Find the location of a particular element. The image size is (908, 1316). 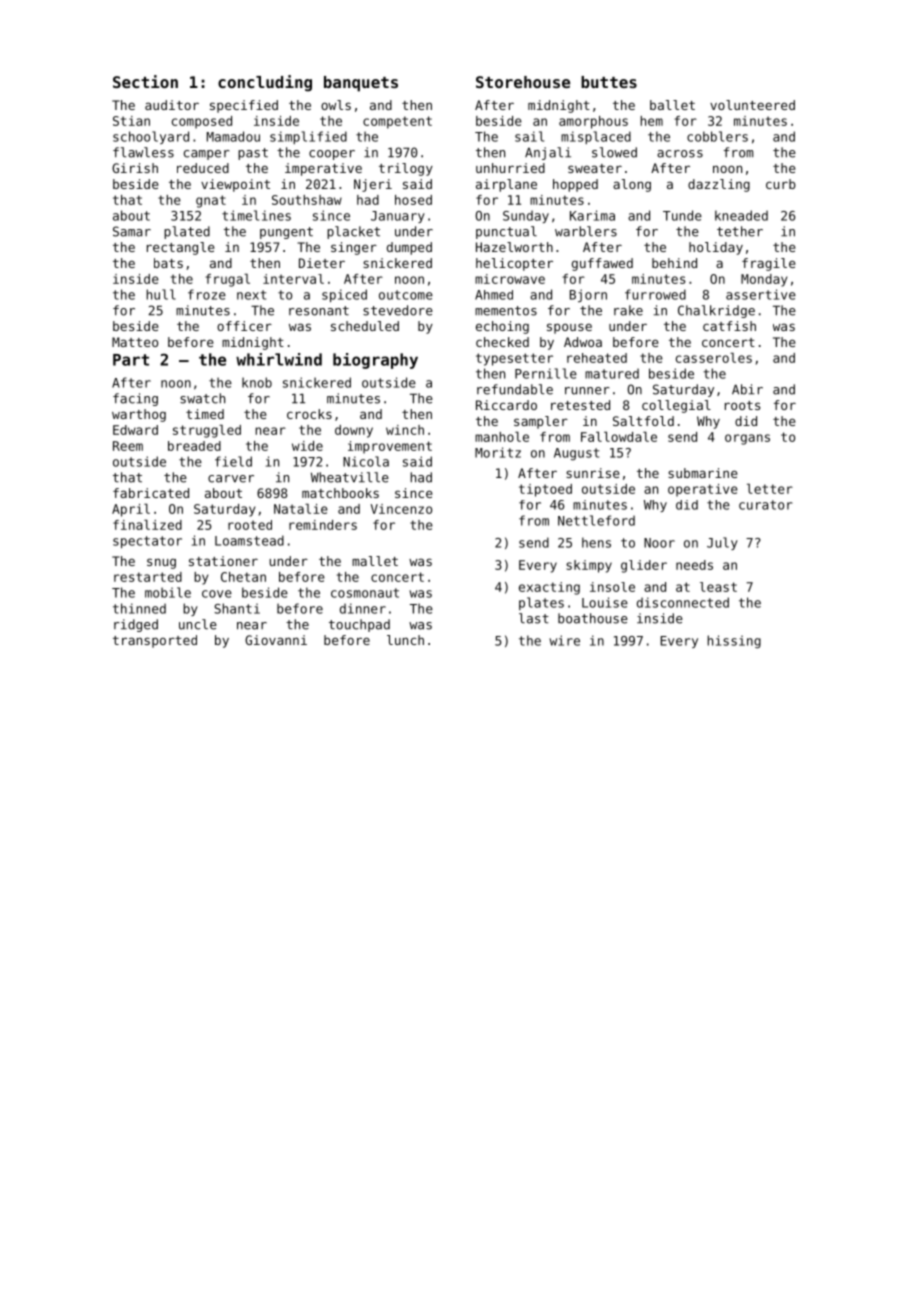

biography is located at coordinates (375, 361).
